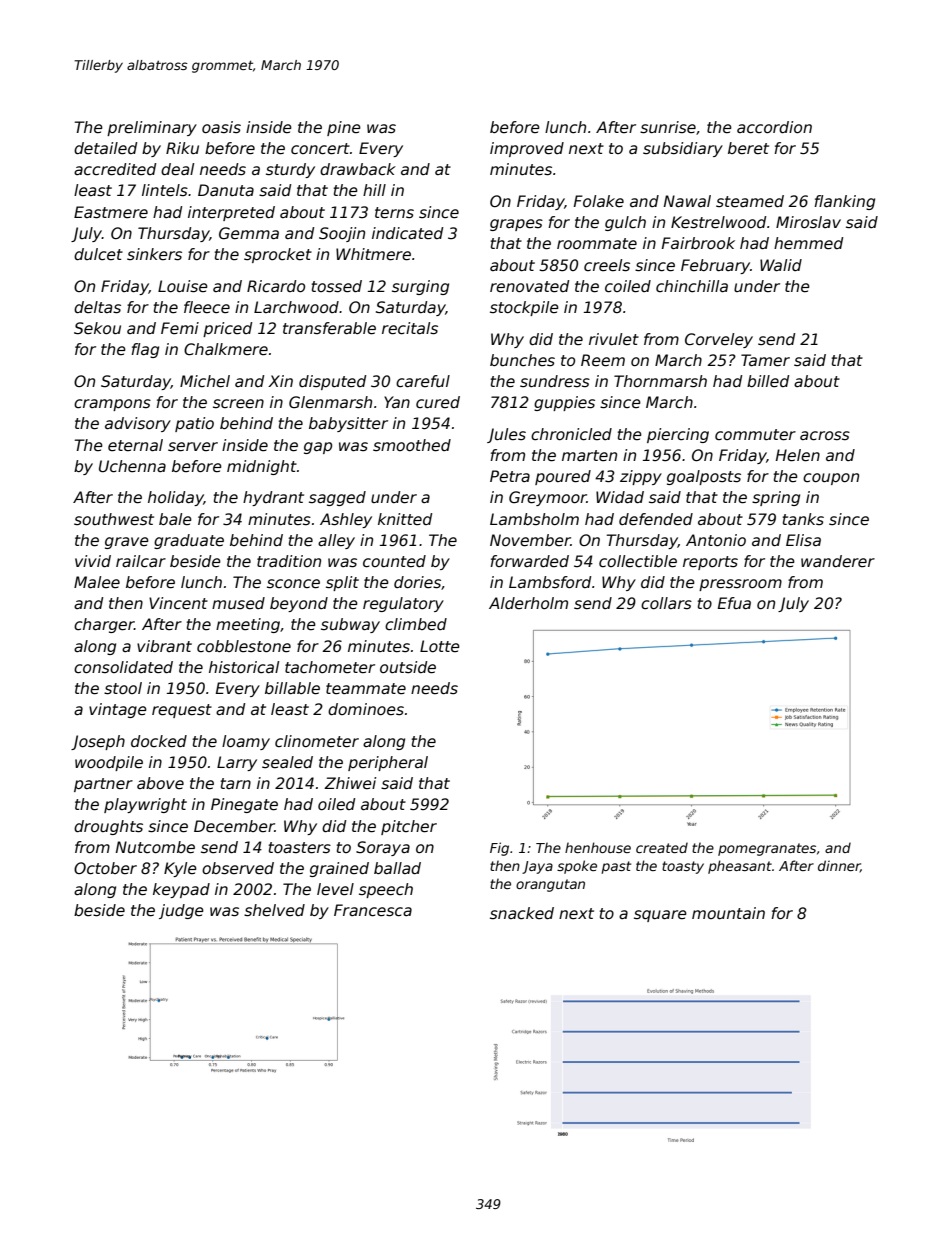 This screenshot has height=1233, width=952. I want to click on sunrise, so click(668, 127).
